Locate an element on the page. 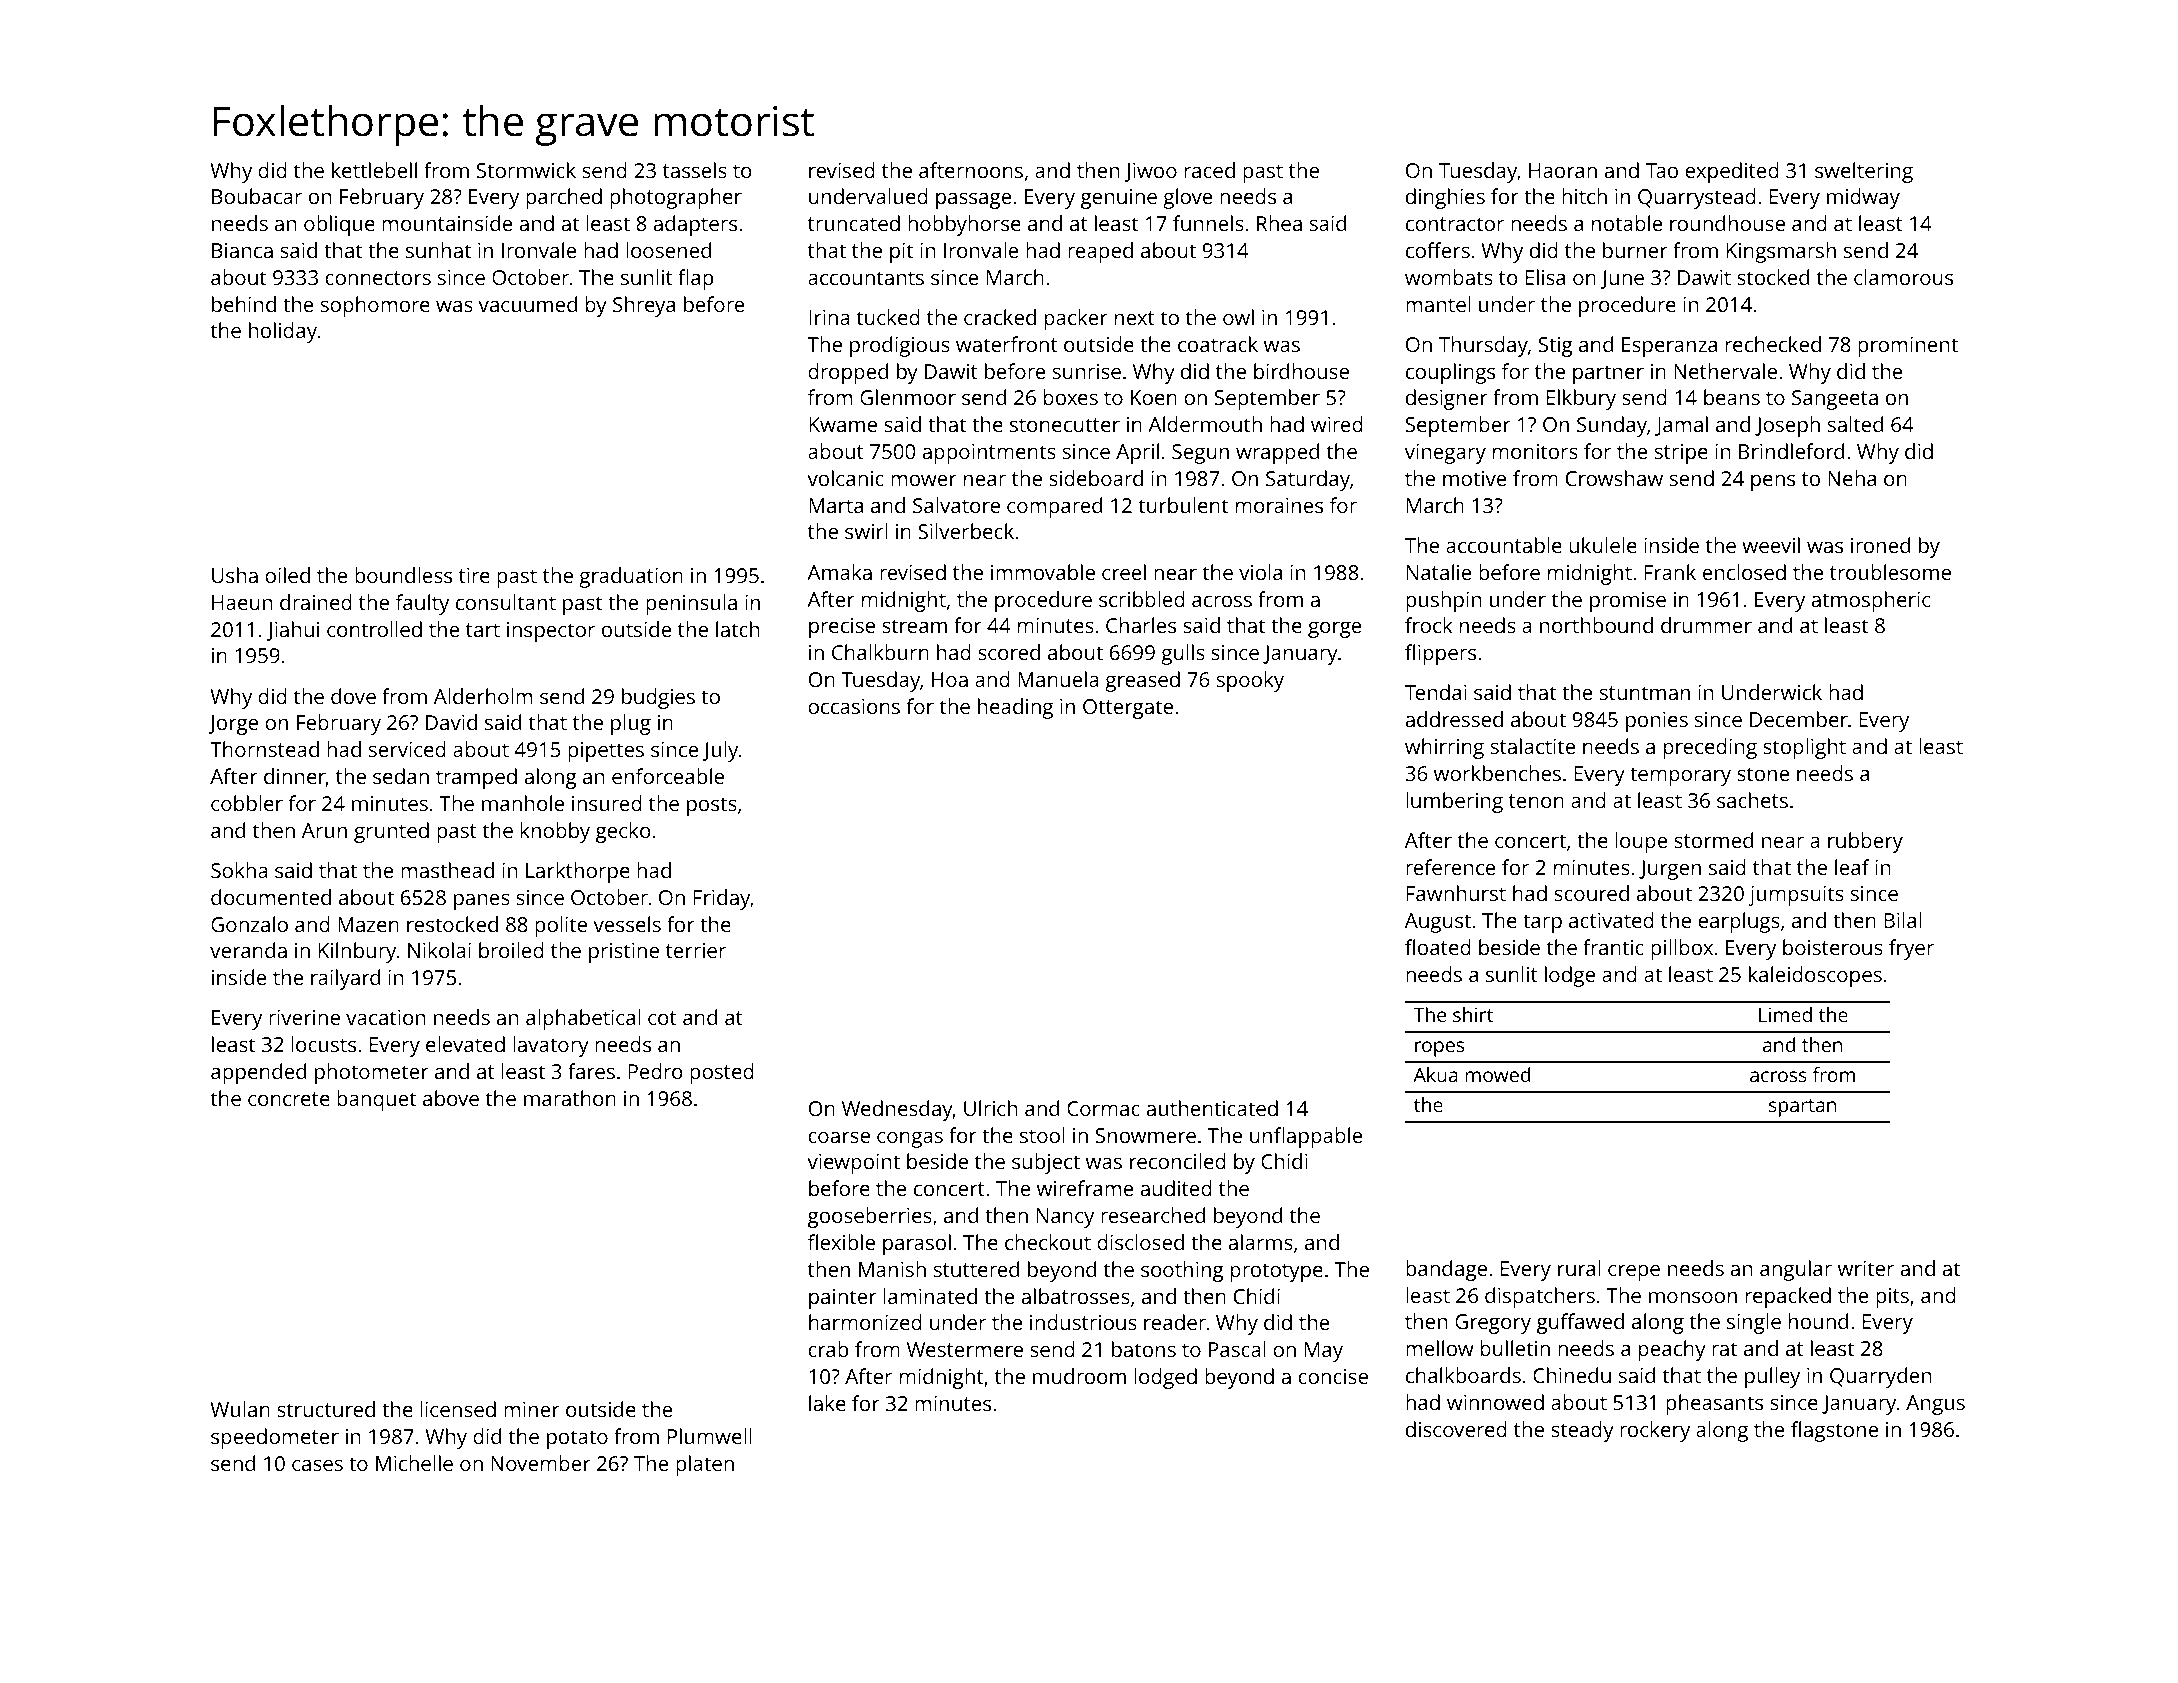  Michelle is located at coordinates (414, 1463).
